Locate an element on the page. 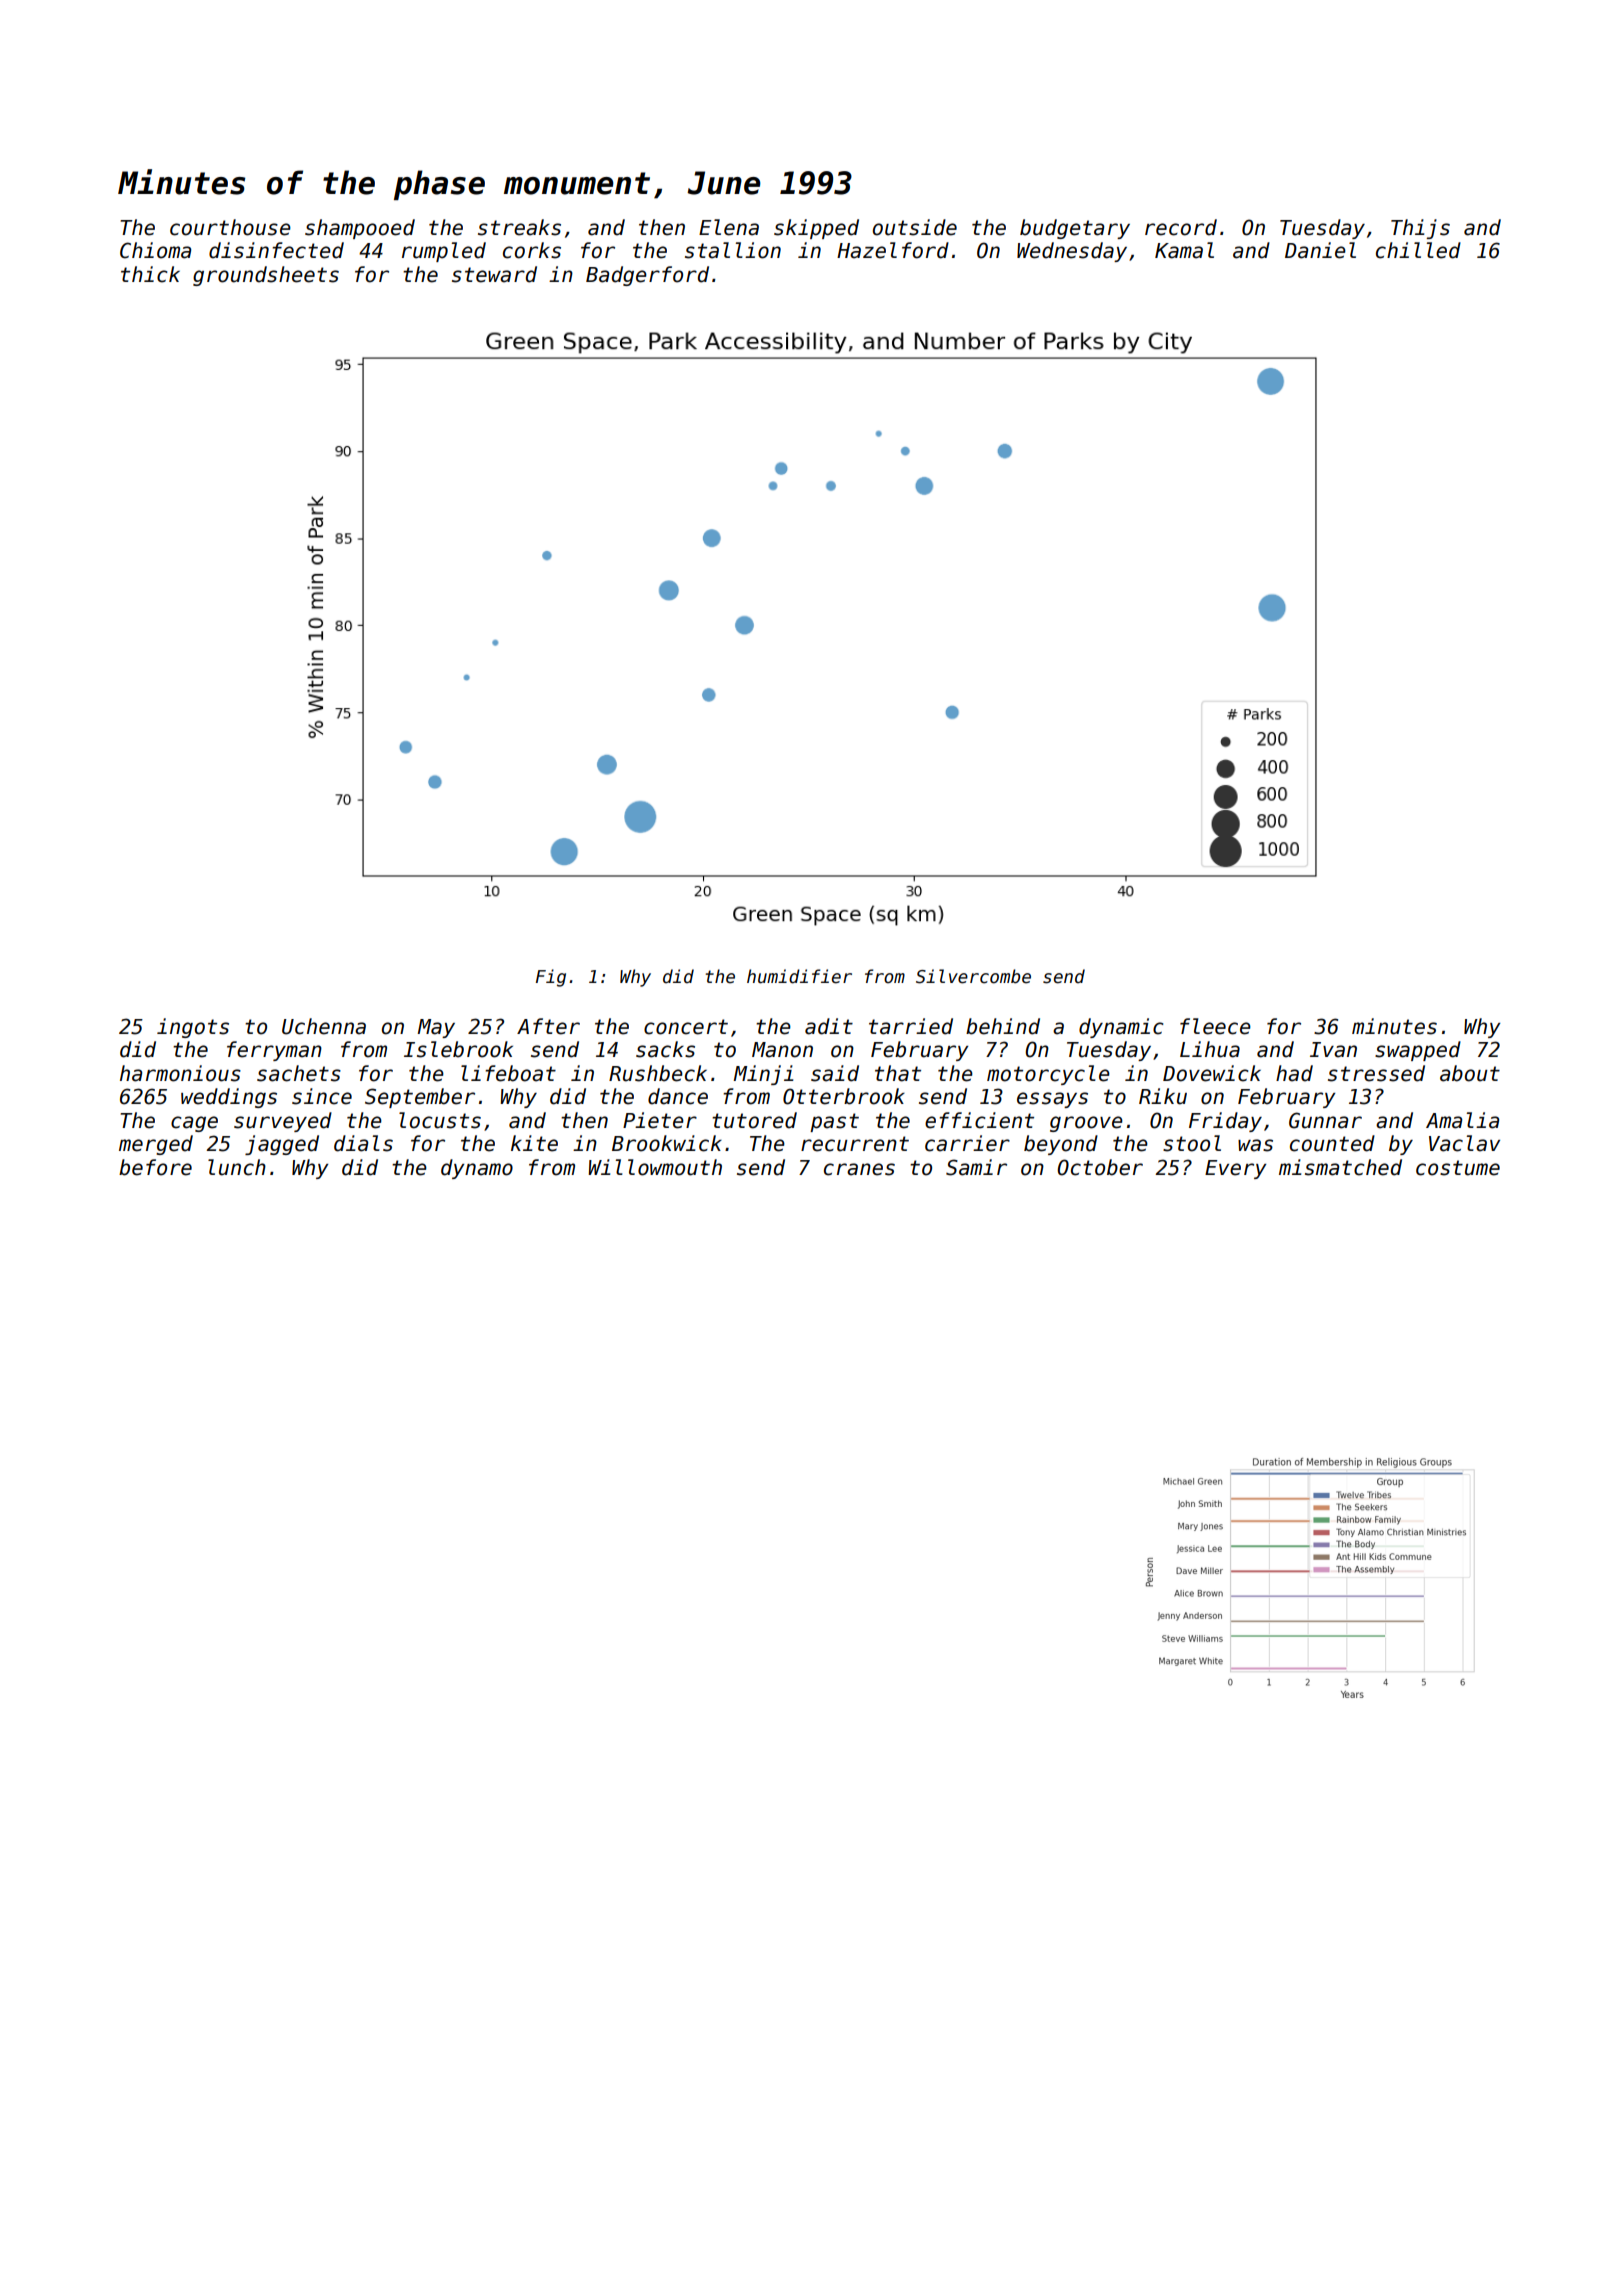 Image resolution: width=1620 pixels, height=2292 pixels. Hazelford is located at coordinates (893, 250).
